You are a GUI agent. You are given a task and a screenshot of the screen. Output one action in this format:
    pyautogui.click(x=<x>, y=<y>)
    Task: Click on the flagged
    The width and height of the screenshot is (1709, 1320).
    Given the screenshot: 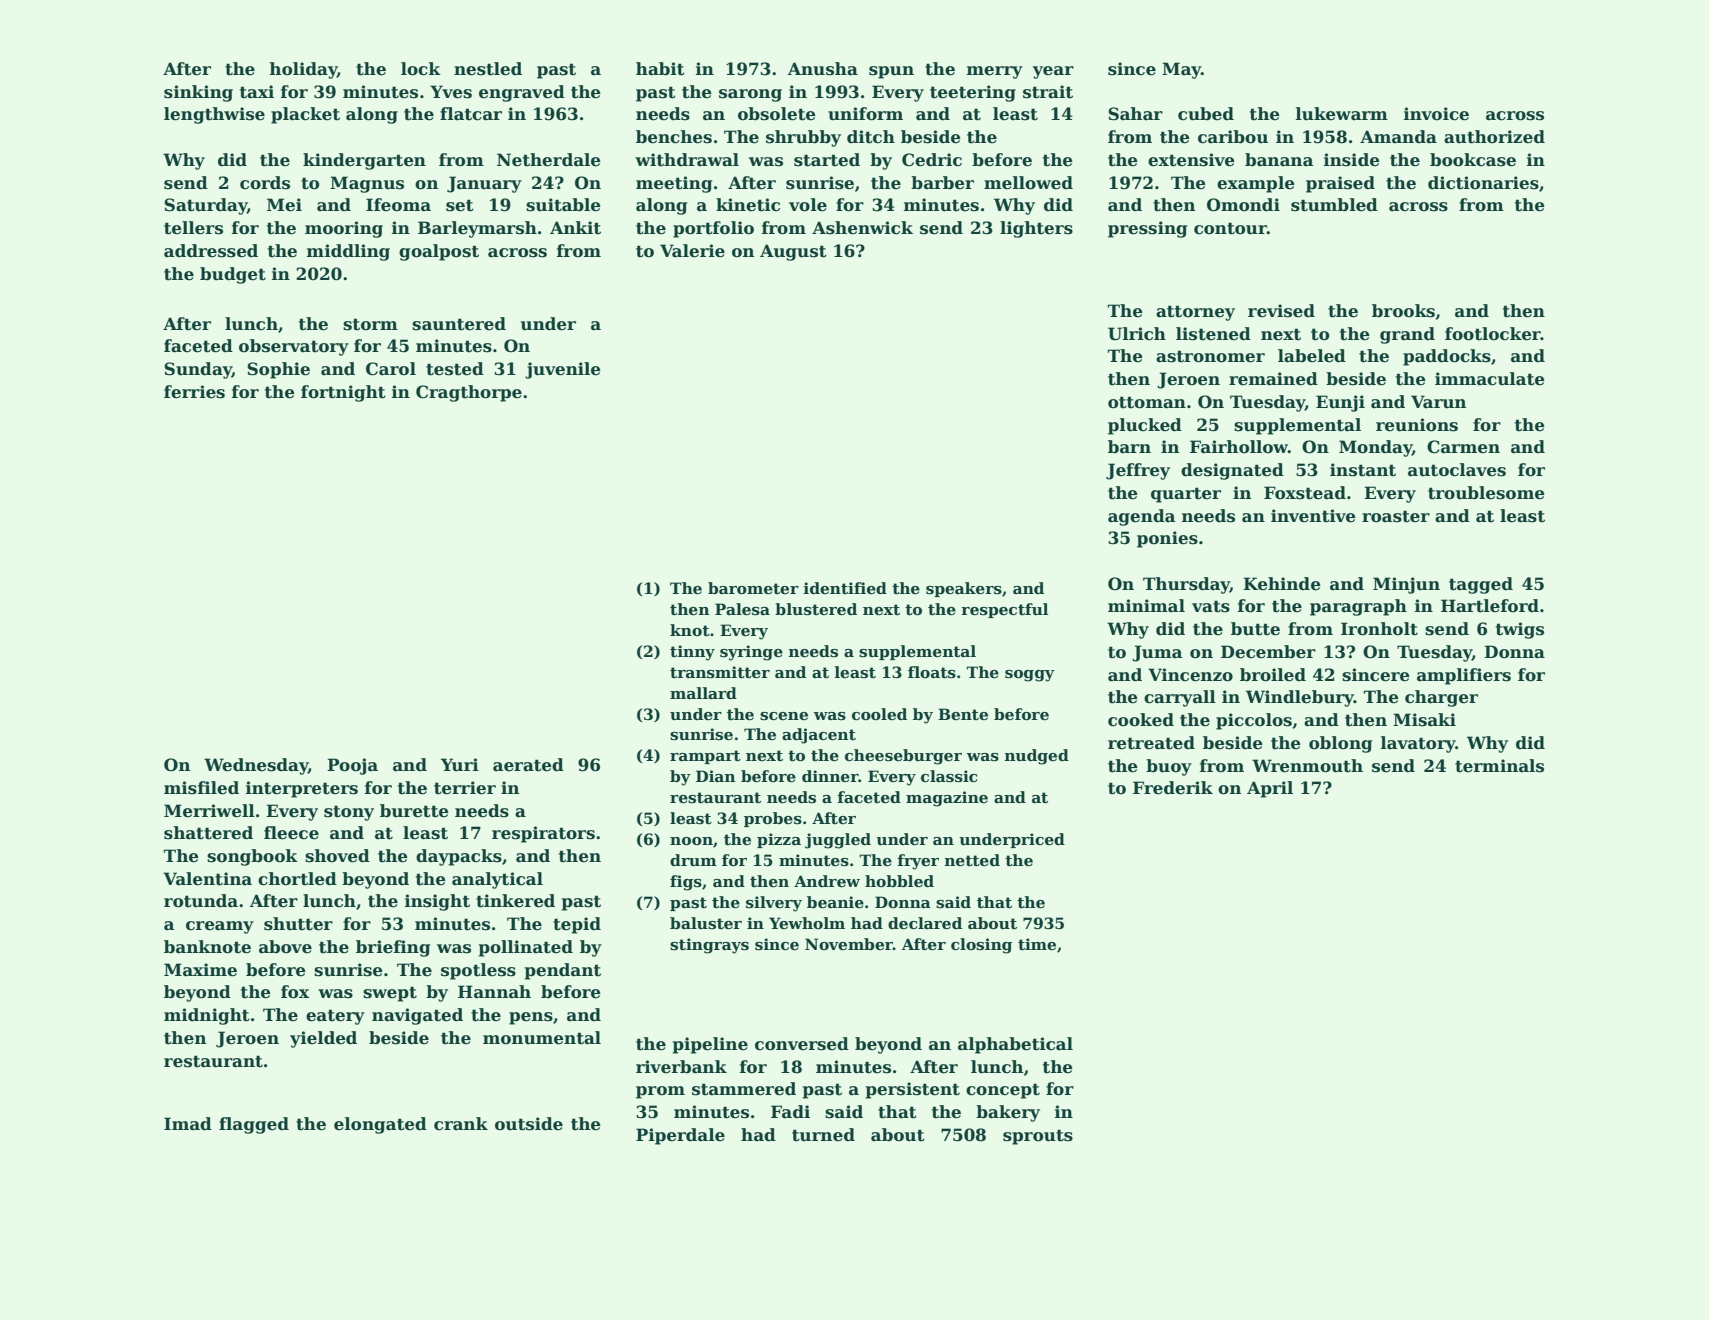 What is the action you would take?
    pyautogui.click(x=254, y=1125)
